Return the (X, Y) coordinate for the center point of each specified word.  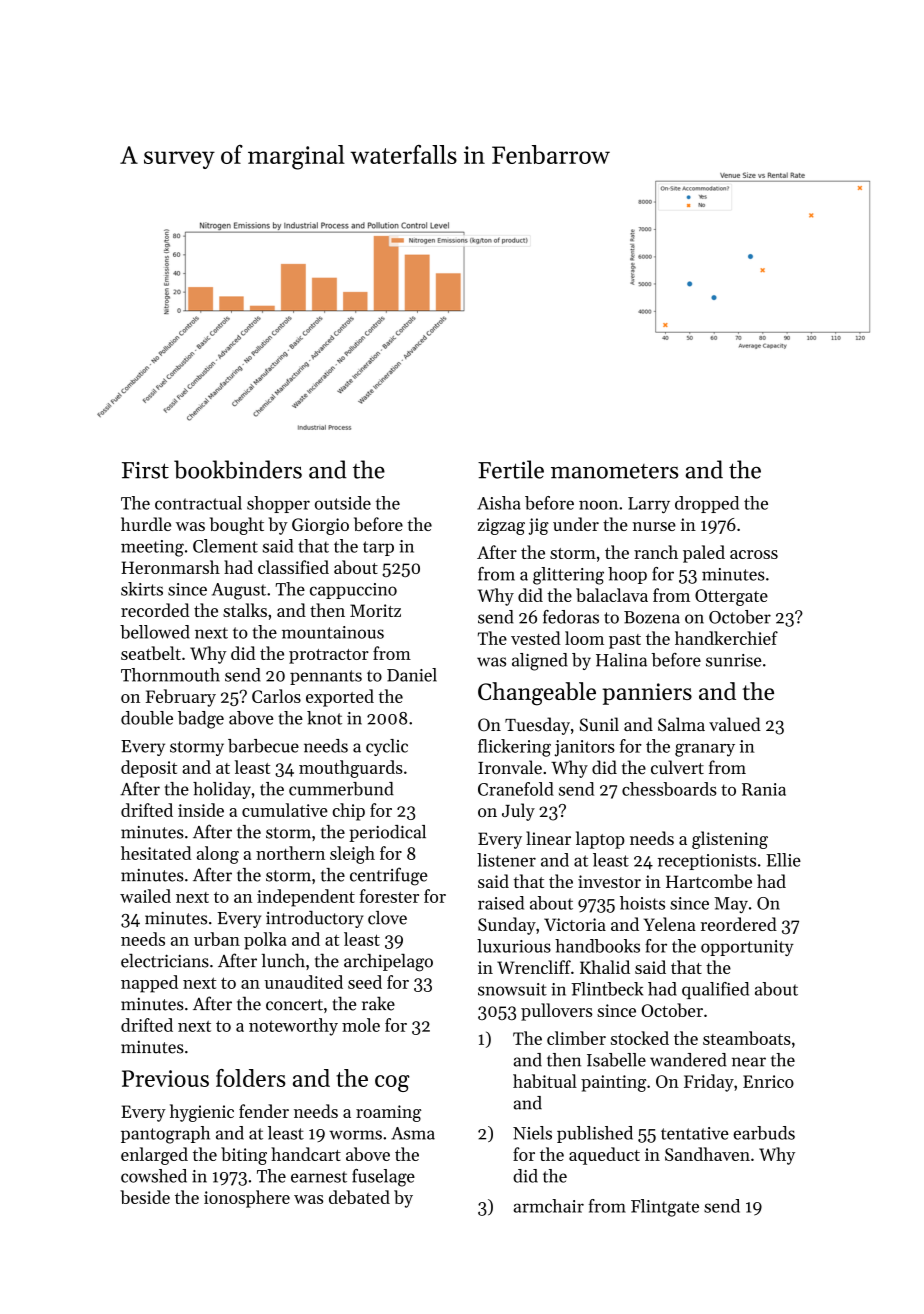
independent (306, 898)
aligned (540, 662)
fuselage (383, 1178)
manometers (614, 471)
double (147, 718)
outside (343, 503)
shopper (278, 504)
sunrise (733, 660)
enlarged (154, 1156)
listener (506, 860)
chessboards (669, 789)
